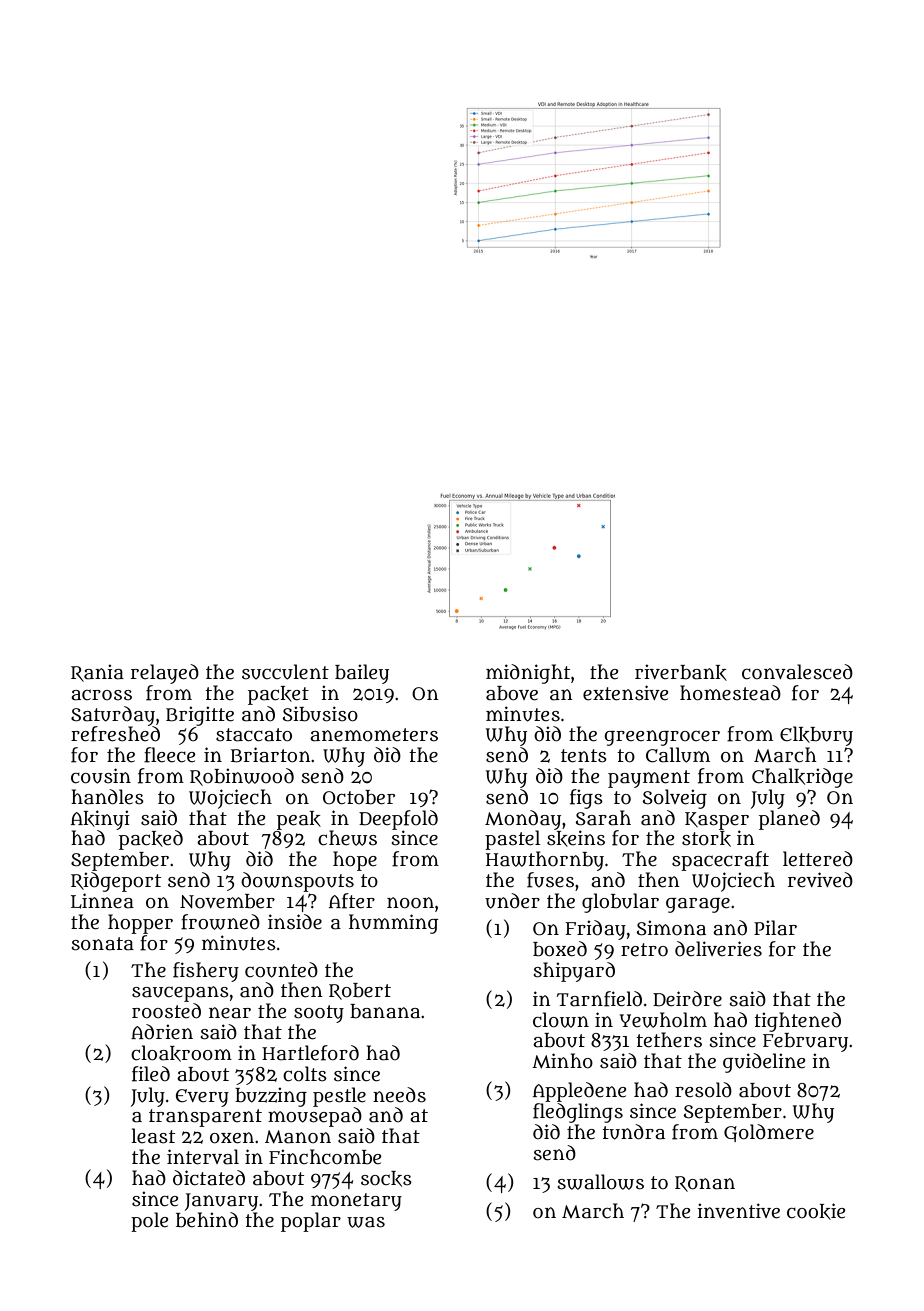 This page has width=924, height=1311. Describe the element at coordinates (718, 949) in the page. I see `deliveries` at that location.
